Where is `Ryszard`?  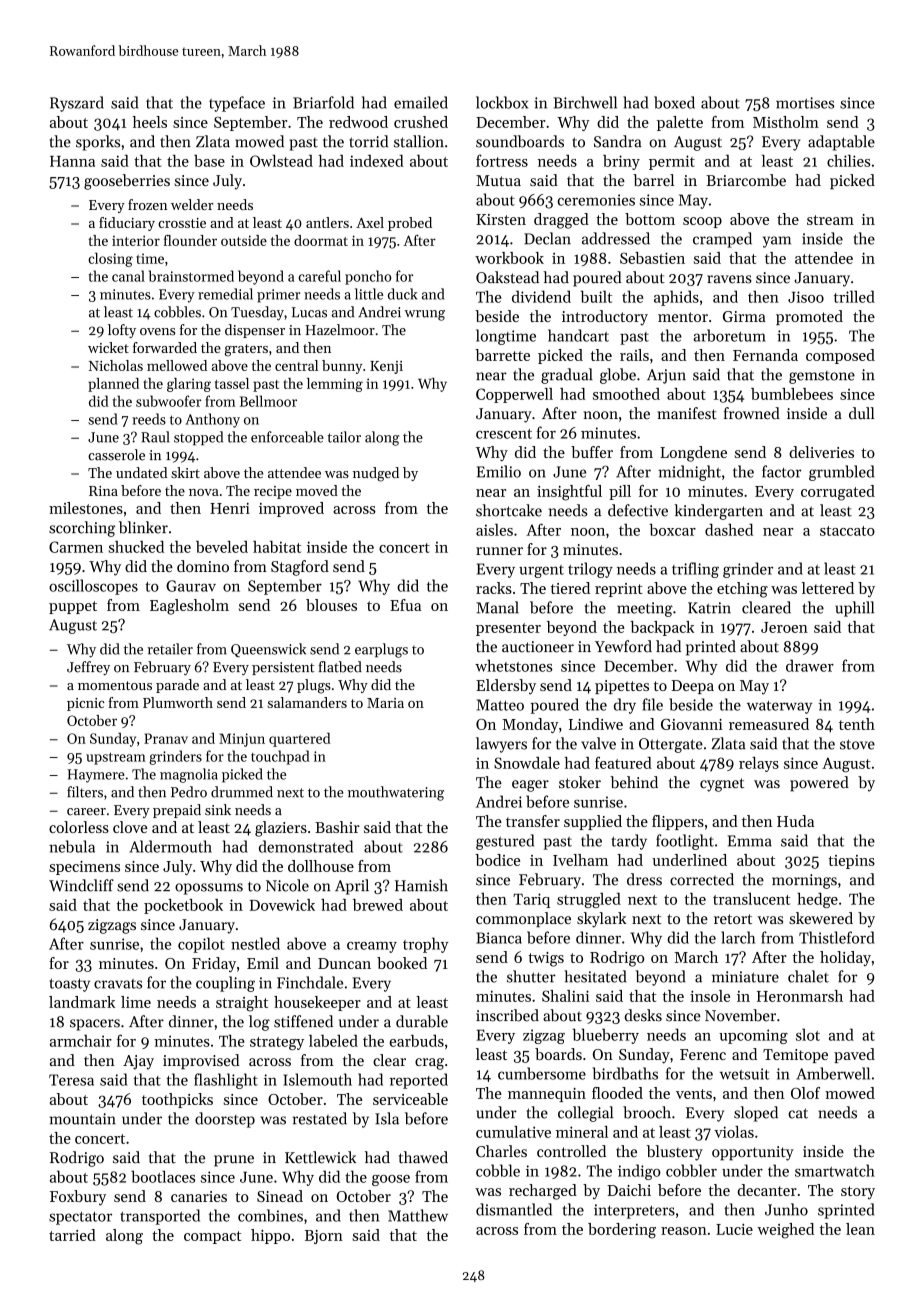
Ryszard is located at coordinates (77, 104).
